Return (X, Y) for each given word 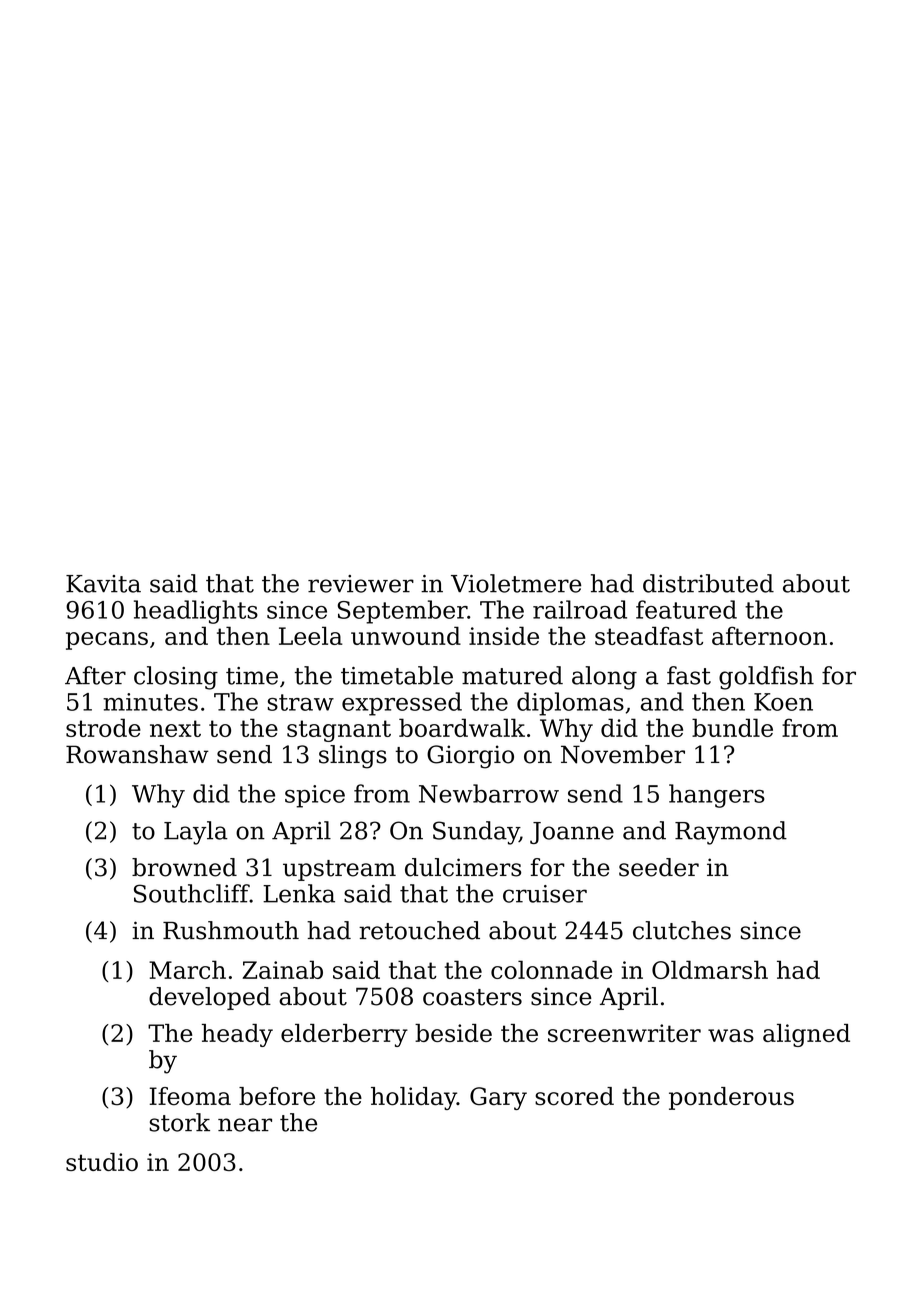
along (604, 678)
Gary (498, 1098)
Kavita (103, 584)
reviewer (361, 584)
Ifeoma (190, 1096)
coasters (472, 997)
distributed (708, 583)
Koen (783, 702)
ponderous (731, 1098)
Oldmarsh (710, 969)
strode (103, 727)
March (187, 969)
